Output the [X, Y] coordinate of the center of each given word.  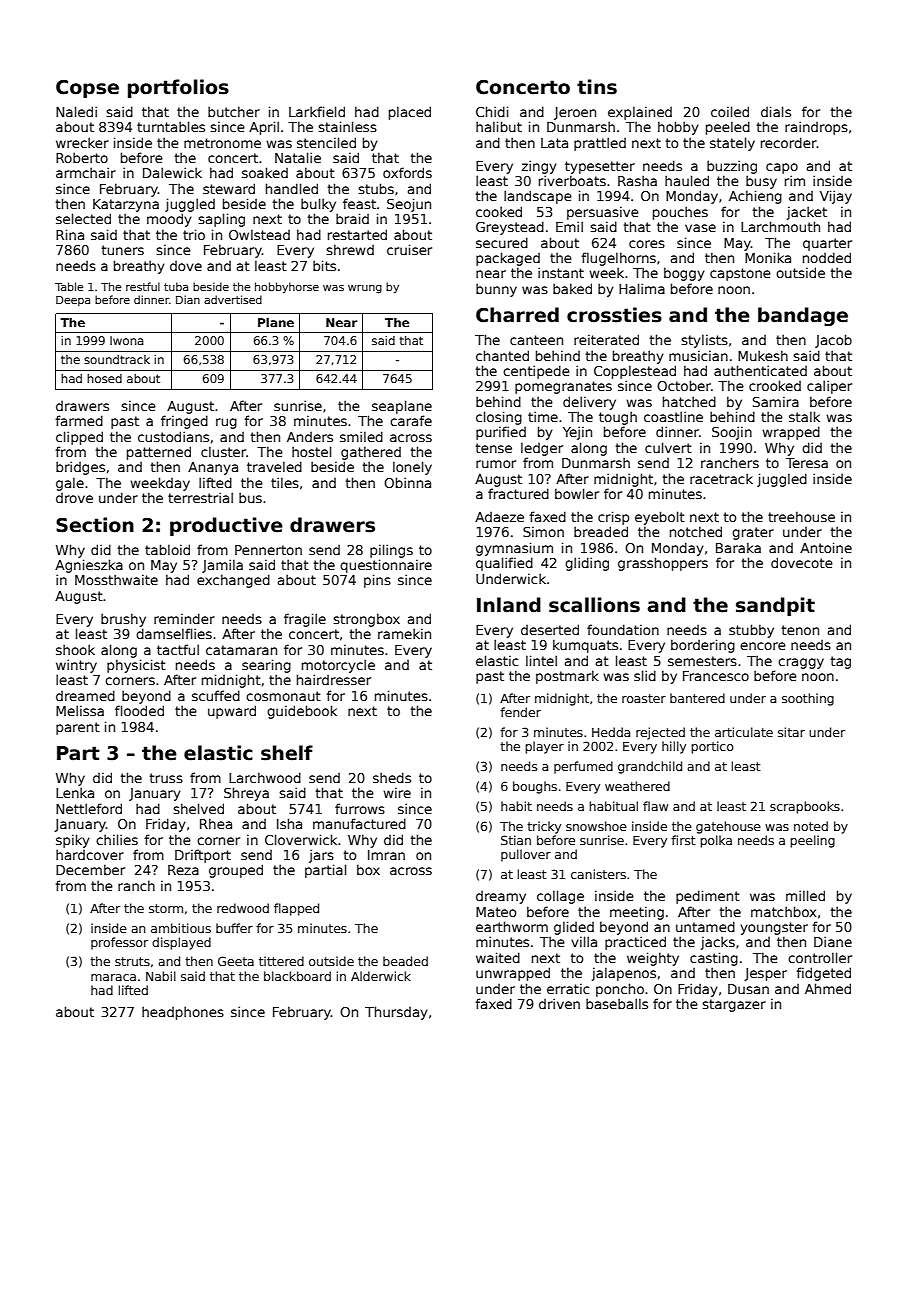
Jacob [833, 341]
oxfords [407, 172]
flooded [139, 710]
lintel [541, 660]
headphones [183, 1013]
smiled [361, 436]
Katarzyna [126, 205]
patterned [159, 453]
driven [559, 1003]
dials [776, 111]
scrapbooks [805, 807]
